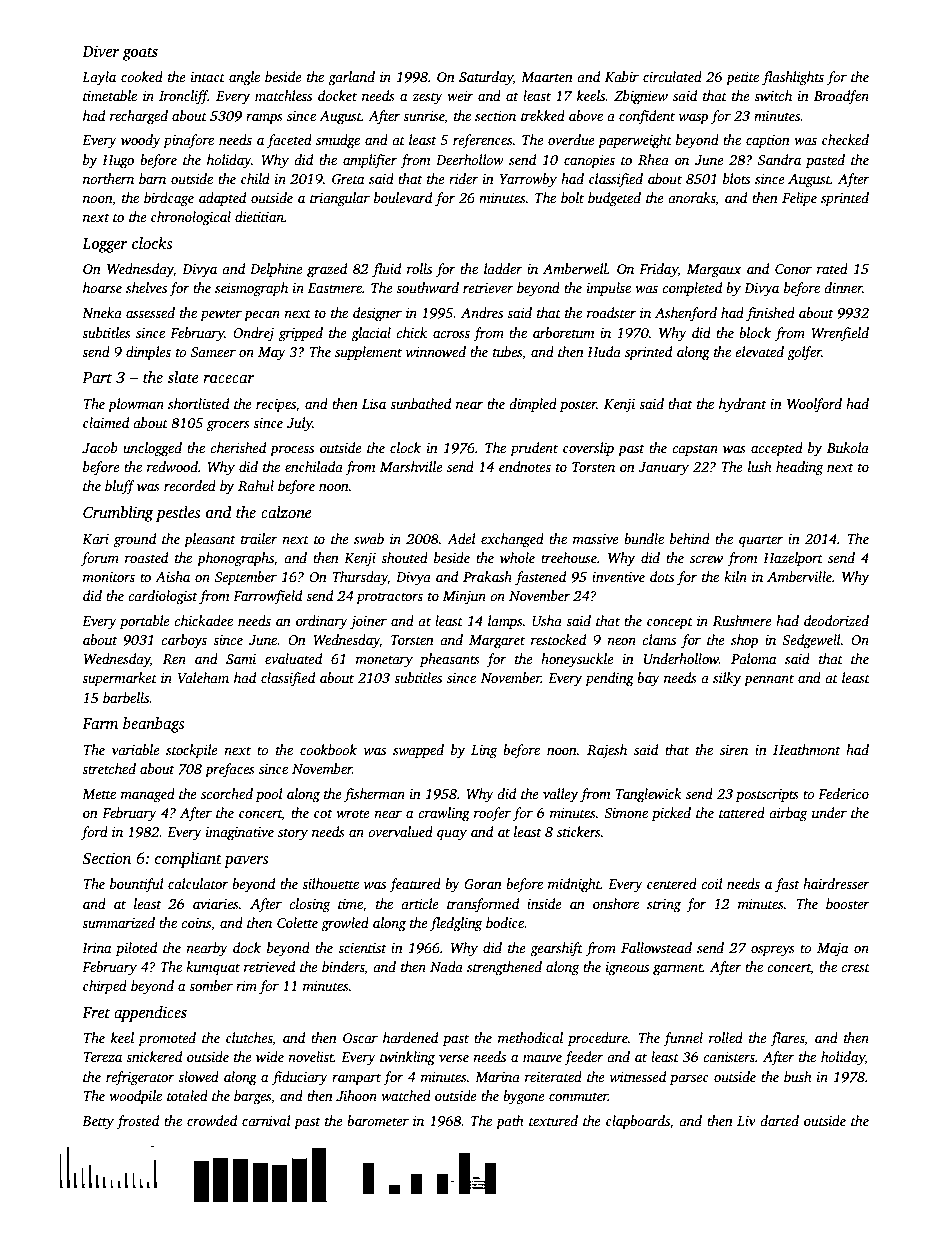  What do you see at coordinates (793, 78) in the screenshot?
I see `flashlights` at bounding box center [793, 78].
